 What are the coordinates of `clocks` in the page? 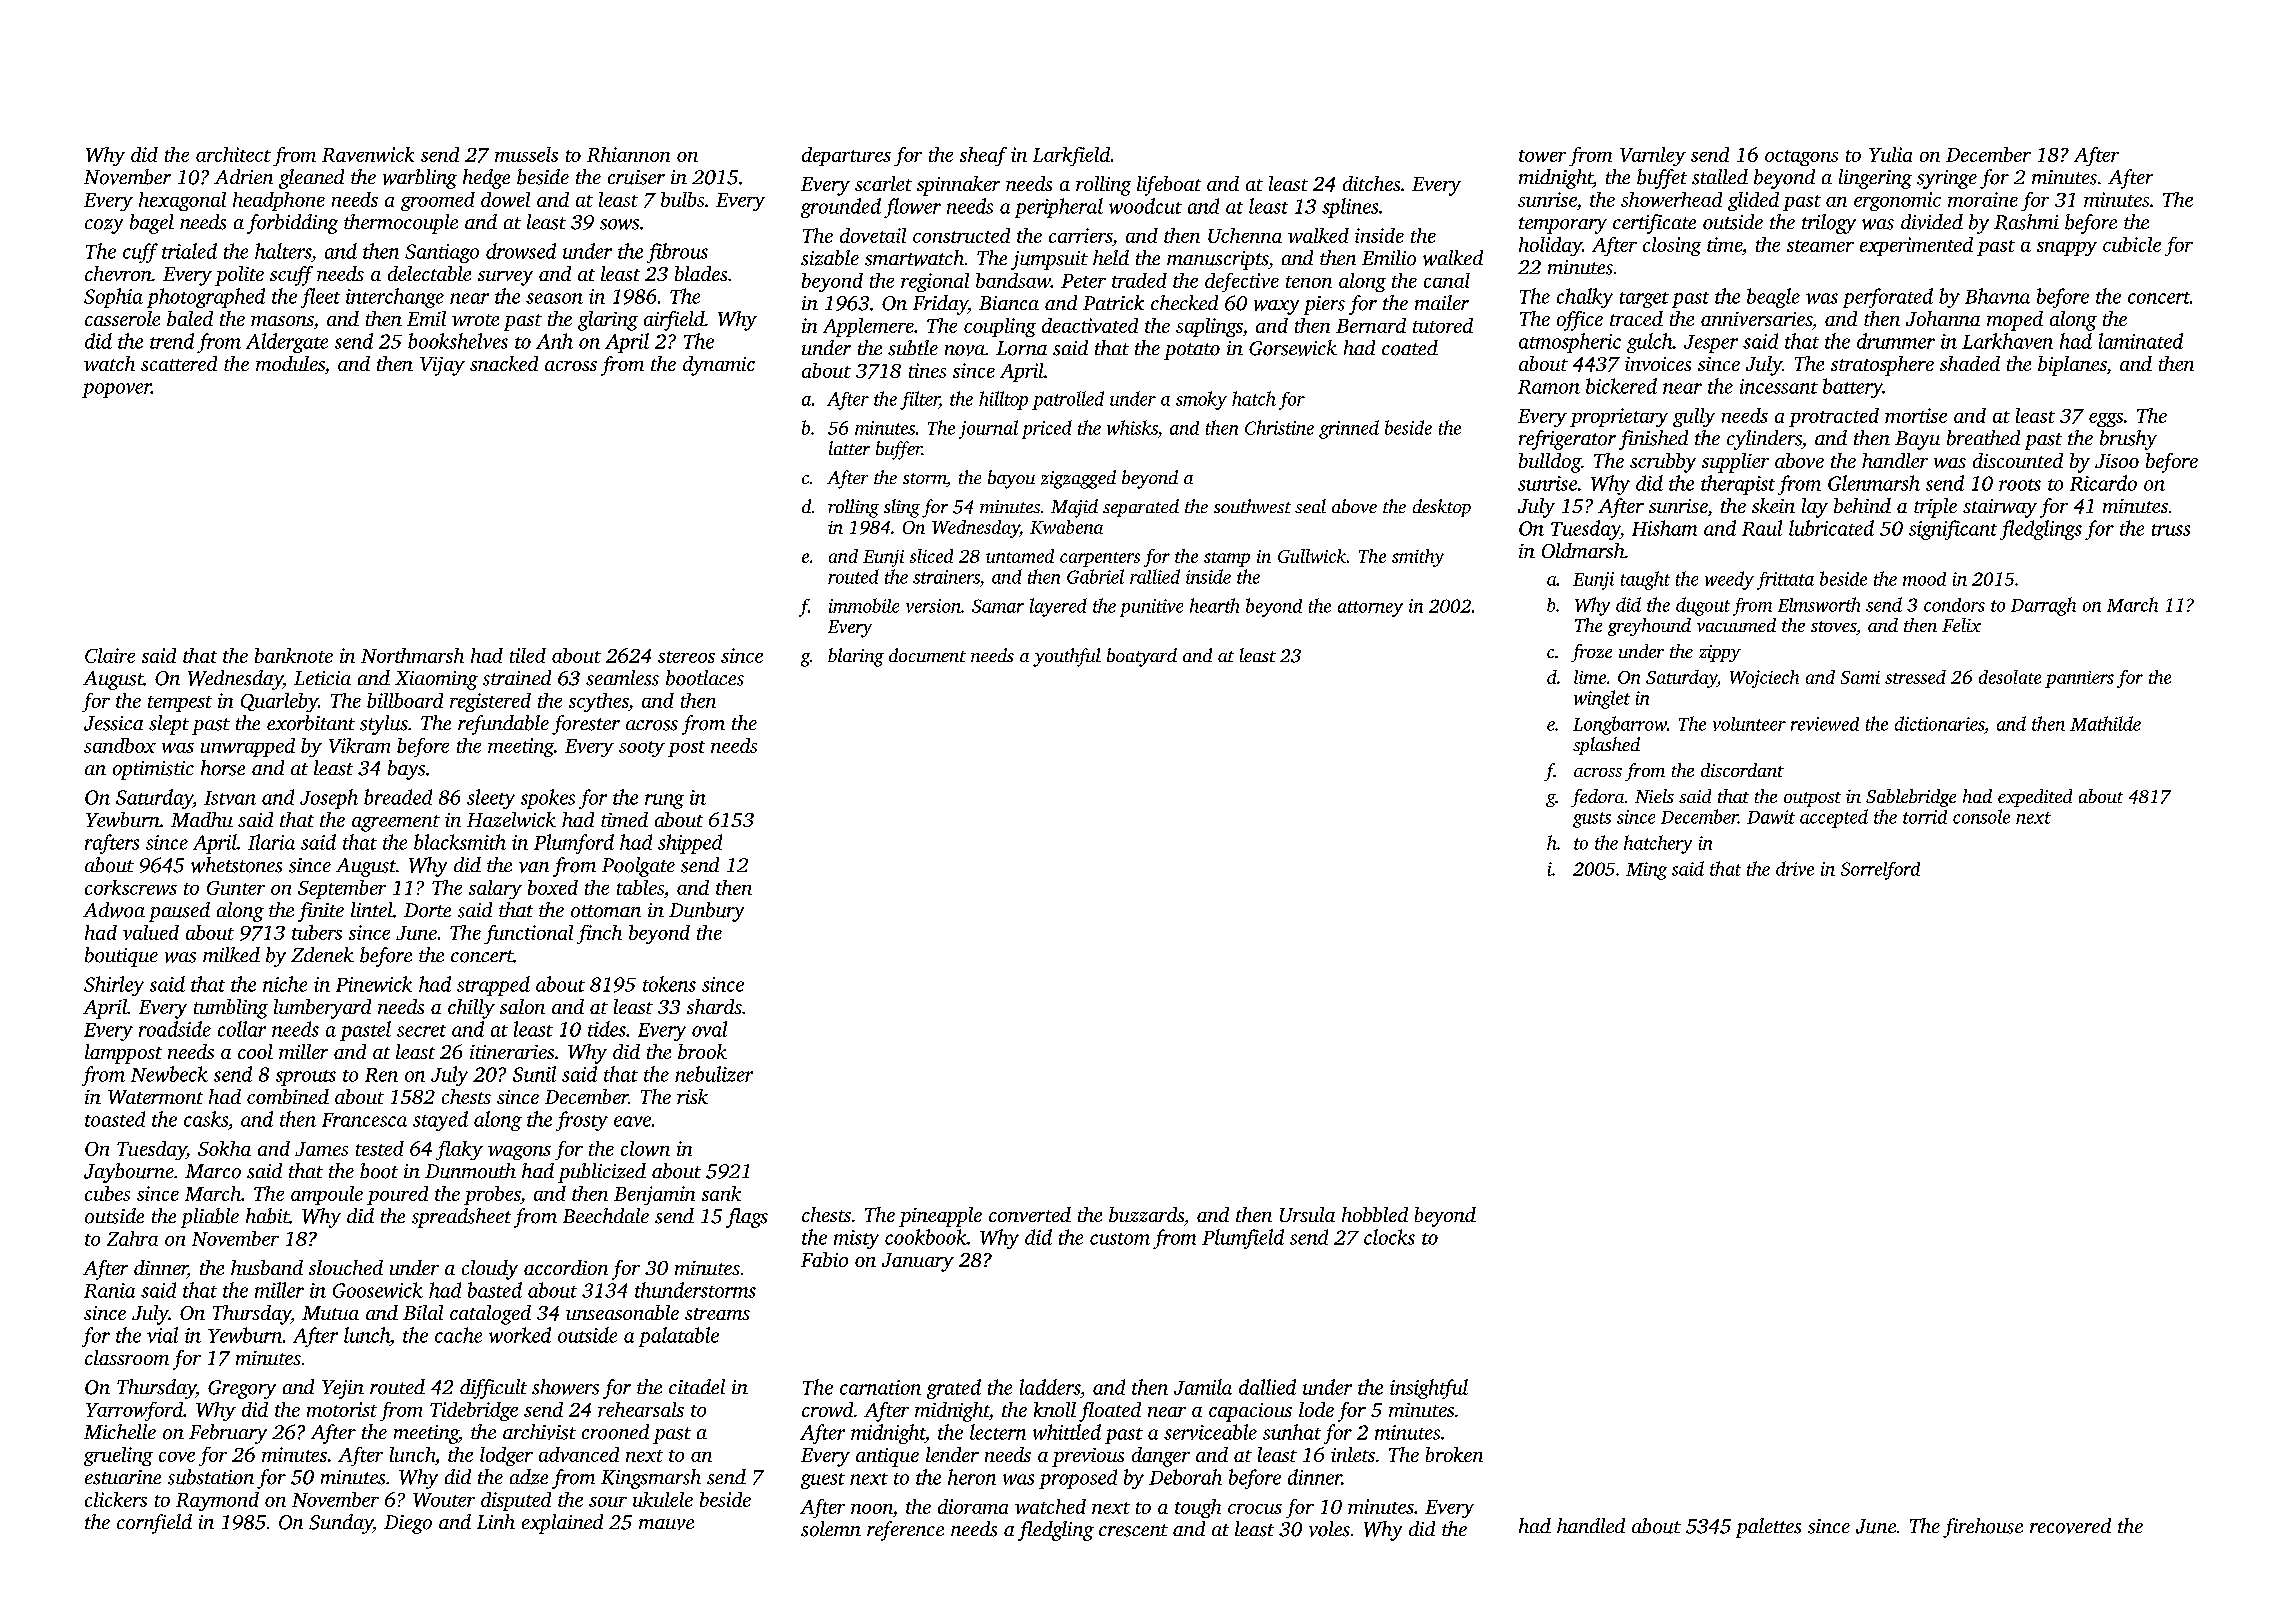 It's located at (1389, 1237).
